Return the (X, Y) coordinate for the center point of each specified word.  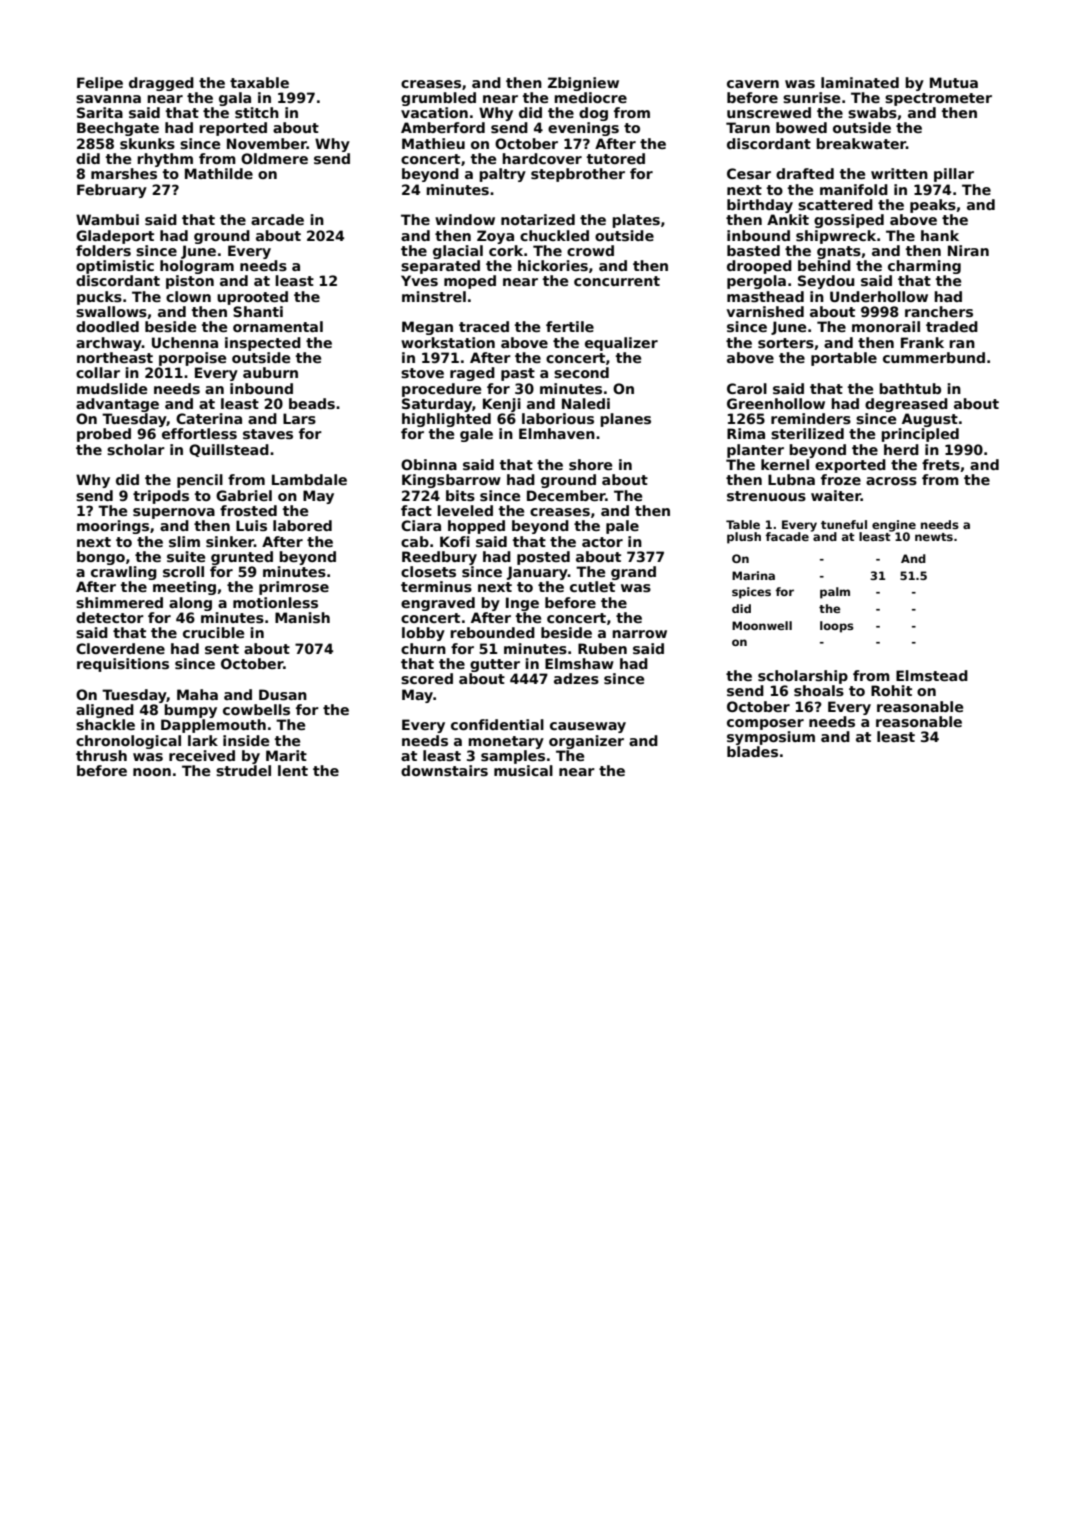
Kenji (502, 405)
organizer (586, 742)
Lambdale (309, 479)
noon (152, 772)
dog (593, 114)
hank (940, 235)
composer (765, 724)
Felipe (100, 84)
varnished (765, 311)
